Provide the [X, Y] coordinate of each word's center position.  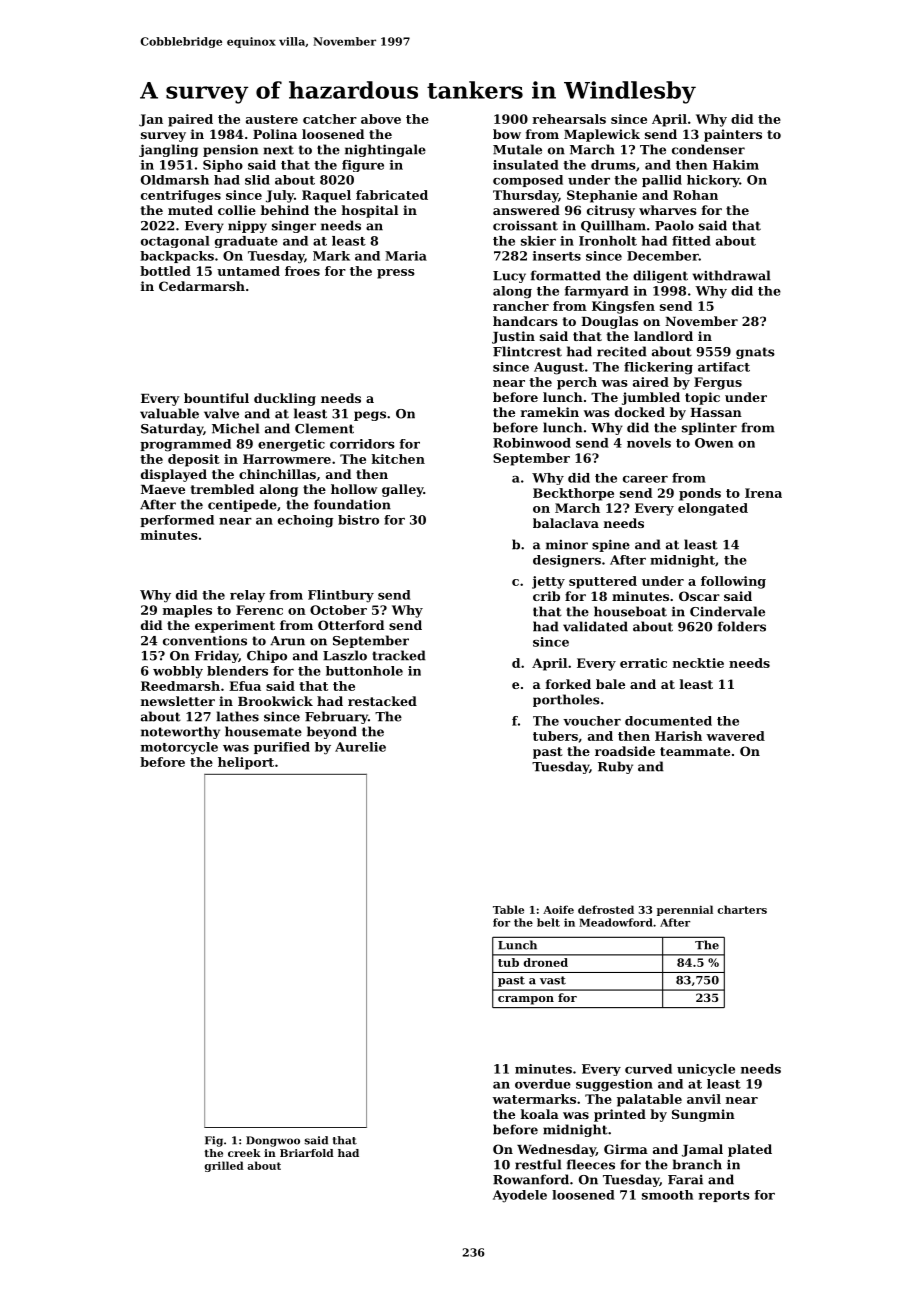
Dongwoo [273, 1141]
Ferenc [259, 610]
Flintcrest [527, 351]
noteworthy [180, 732]
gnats [755, 353]
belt [548, 922]
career [645, 479]
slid [257, 180]
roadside [625, 751]
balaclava [566, 523]
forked [568, 684]
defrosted [606, 909]
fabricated [392, 195]
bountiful [216, 398]
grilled [224, 1166]
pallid [662, 181]
